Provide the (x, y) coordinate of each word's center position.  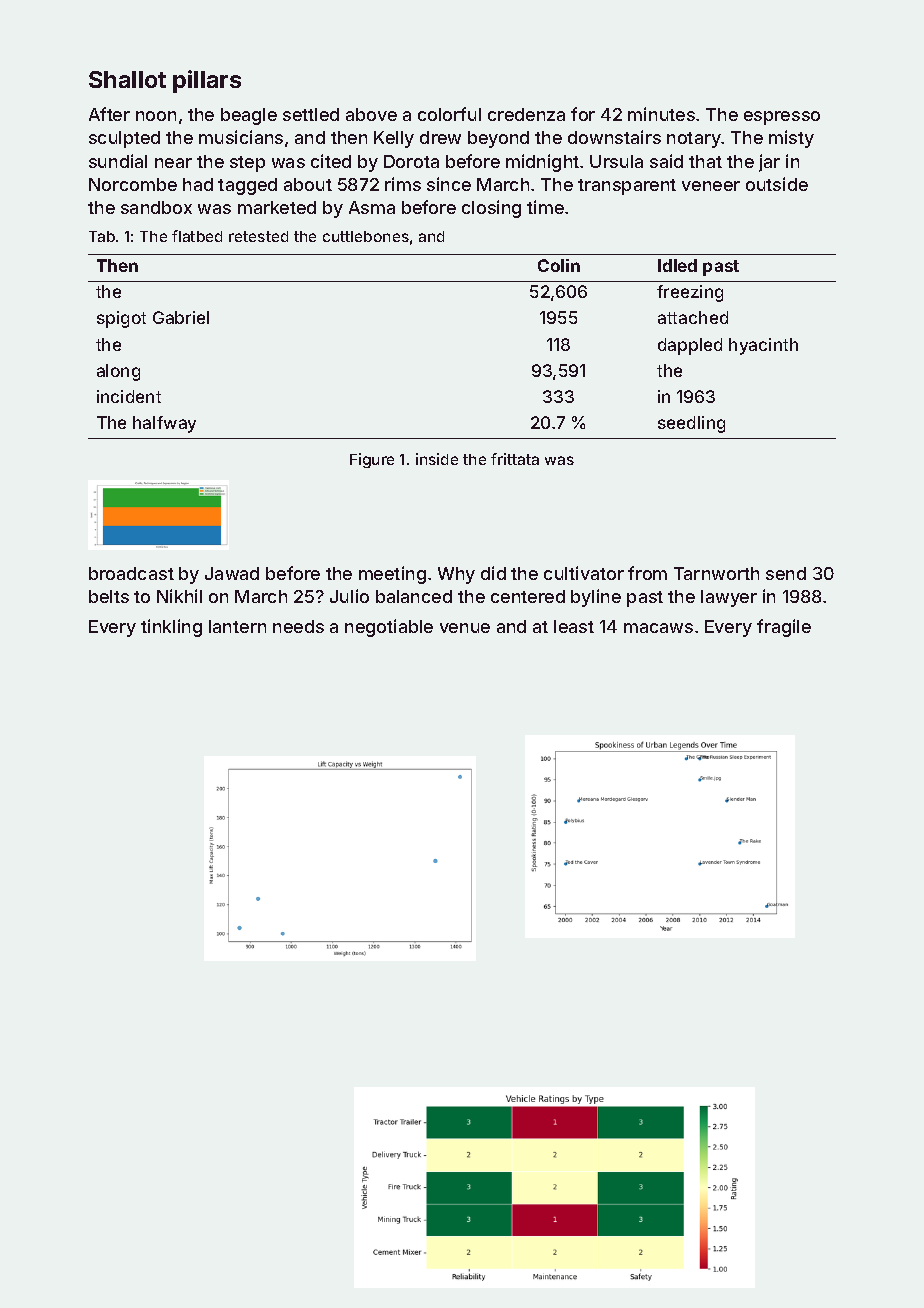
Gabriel (181, 317)
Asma (372, 207)
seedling (691, 424)
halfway (164, 424)
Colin (559, 265)
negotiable (389, 628)
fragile (784, 628)
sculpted (124, 139)
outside (777, 184)
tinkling (171, 628)
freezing (690, 293)
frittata (515, 459)
